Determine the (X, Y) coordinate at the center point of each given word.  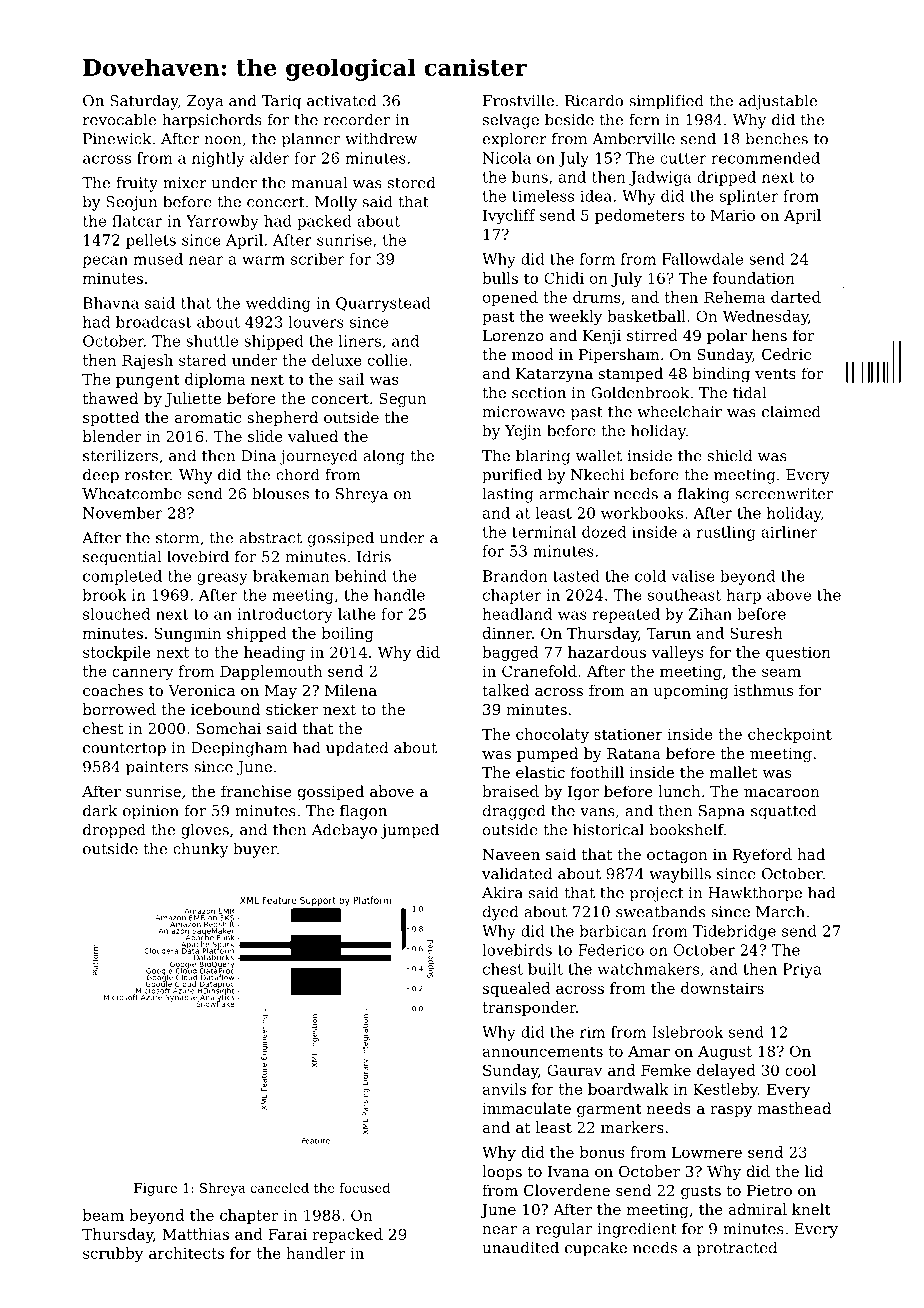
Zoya (205, 102)
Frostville (518, 100)
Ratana (634, 753)
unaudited (520, 1247)
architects (186, 1253)
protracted (737, 1249)
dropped (114, 831)
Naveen (511, 854)
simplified (666, 102)
